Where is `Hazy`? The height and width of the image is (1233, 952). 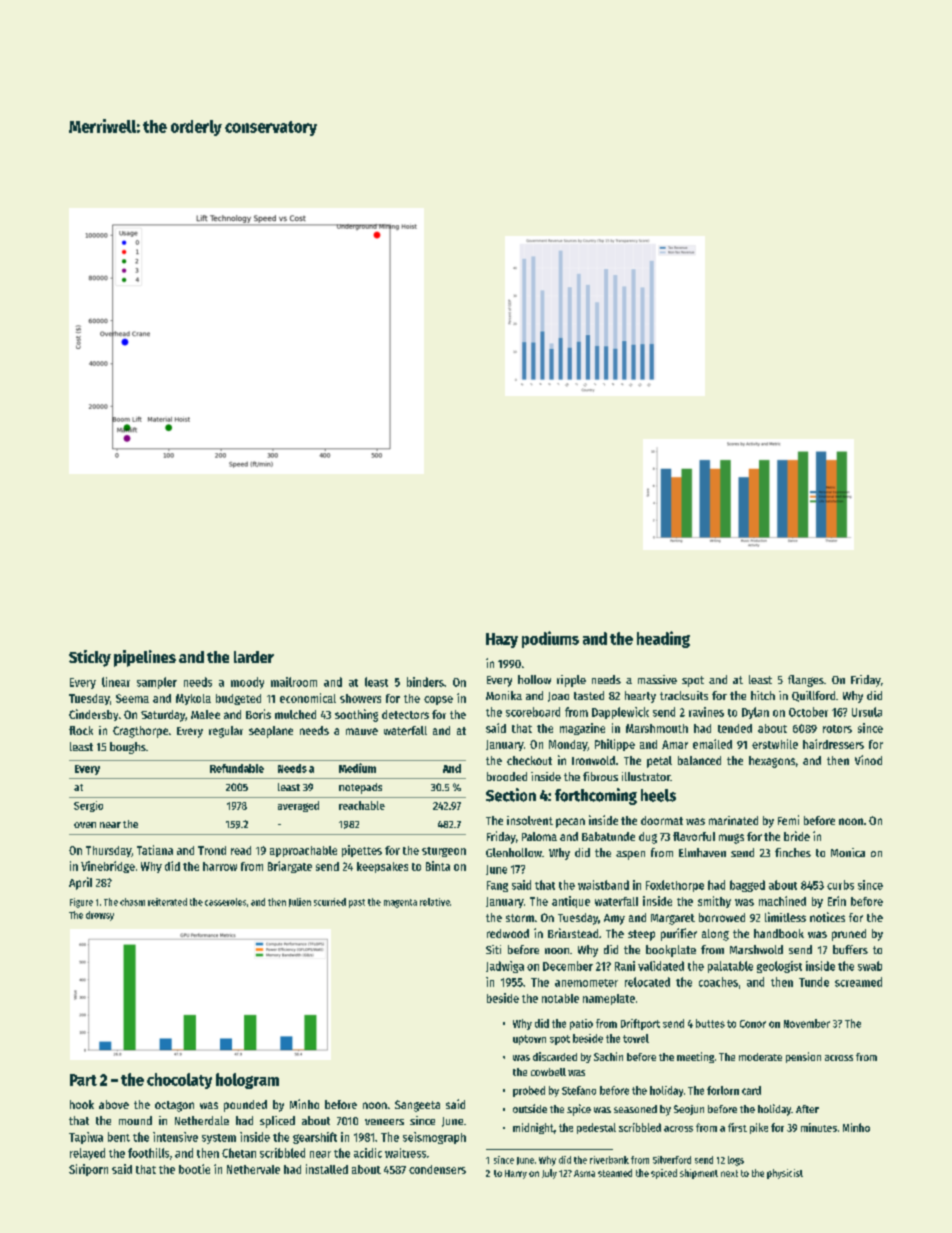
Hazy is located at coordinates (502, 640).
